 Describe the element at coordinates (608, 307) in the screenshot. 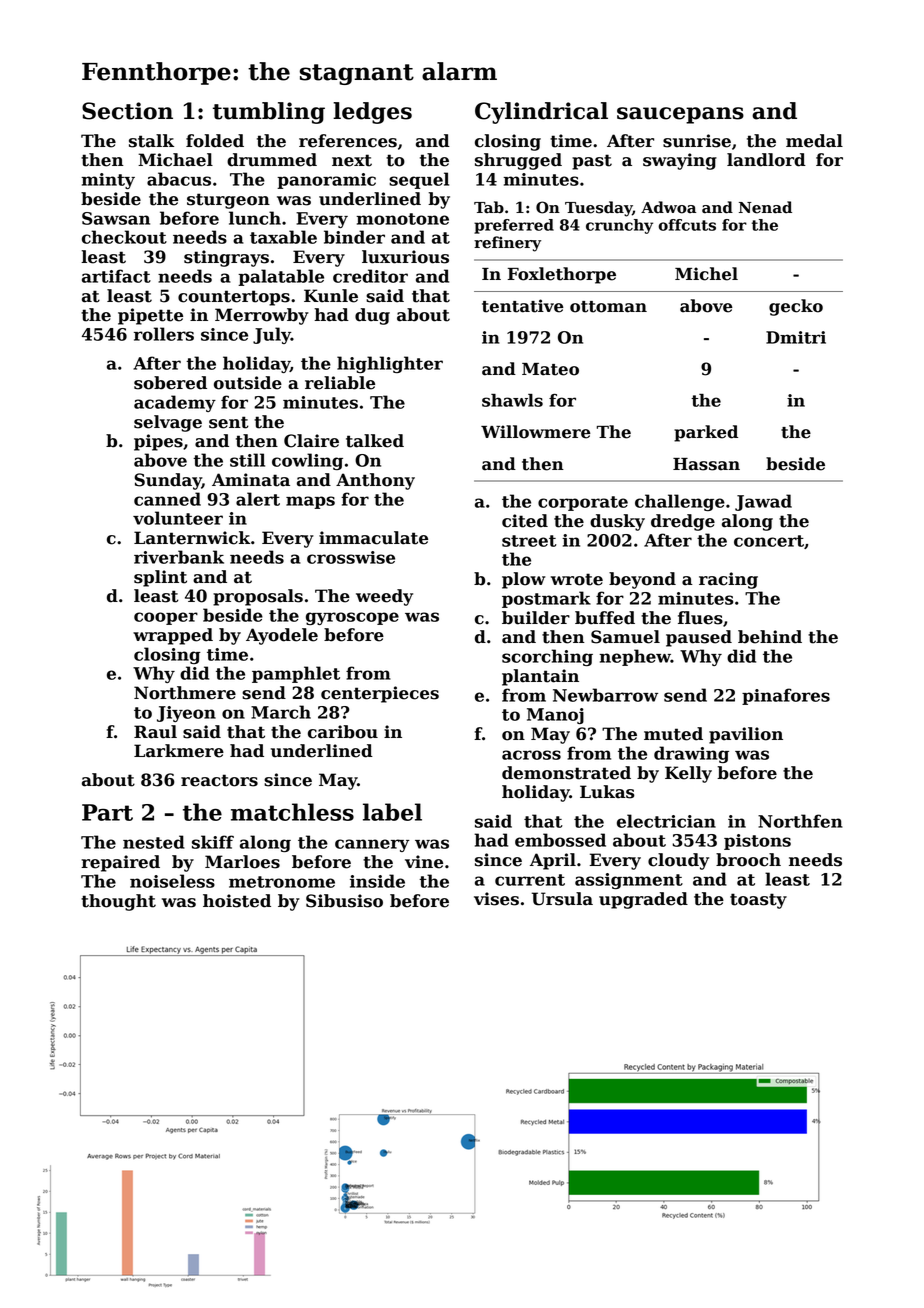

I see `ottoman` at that location.
